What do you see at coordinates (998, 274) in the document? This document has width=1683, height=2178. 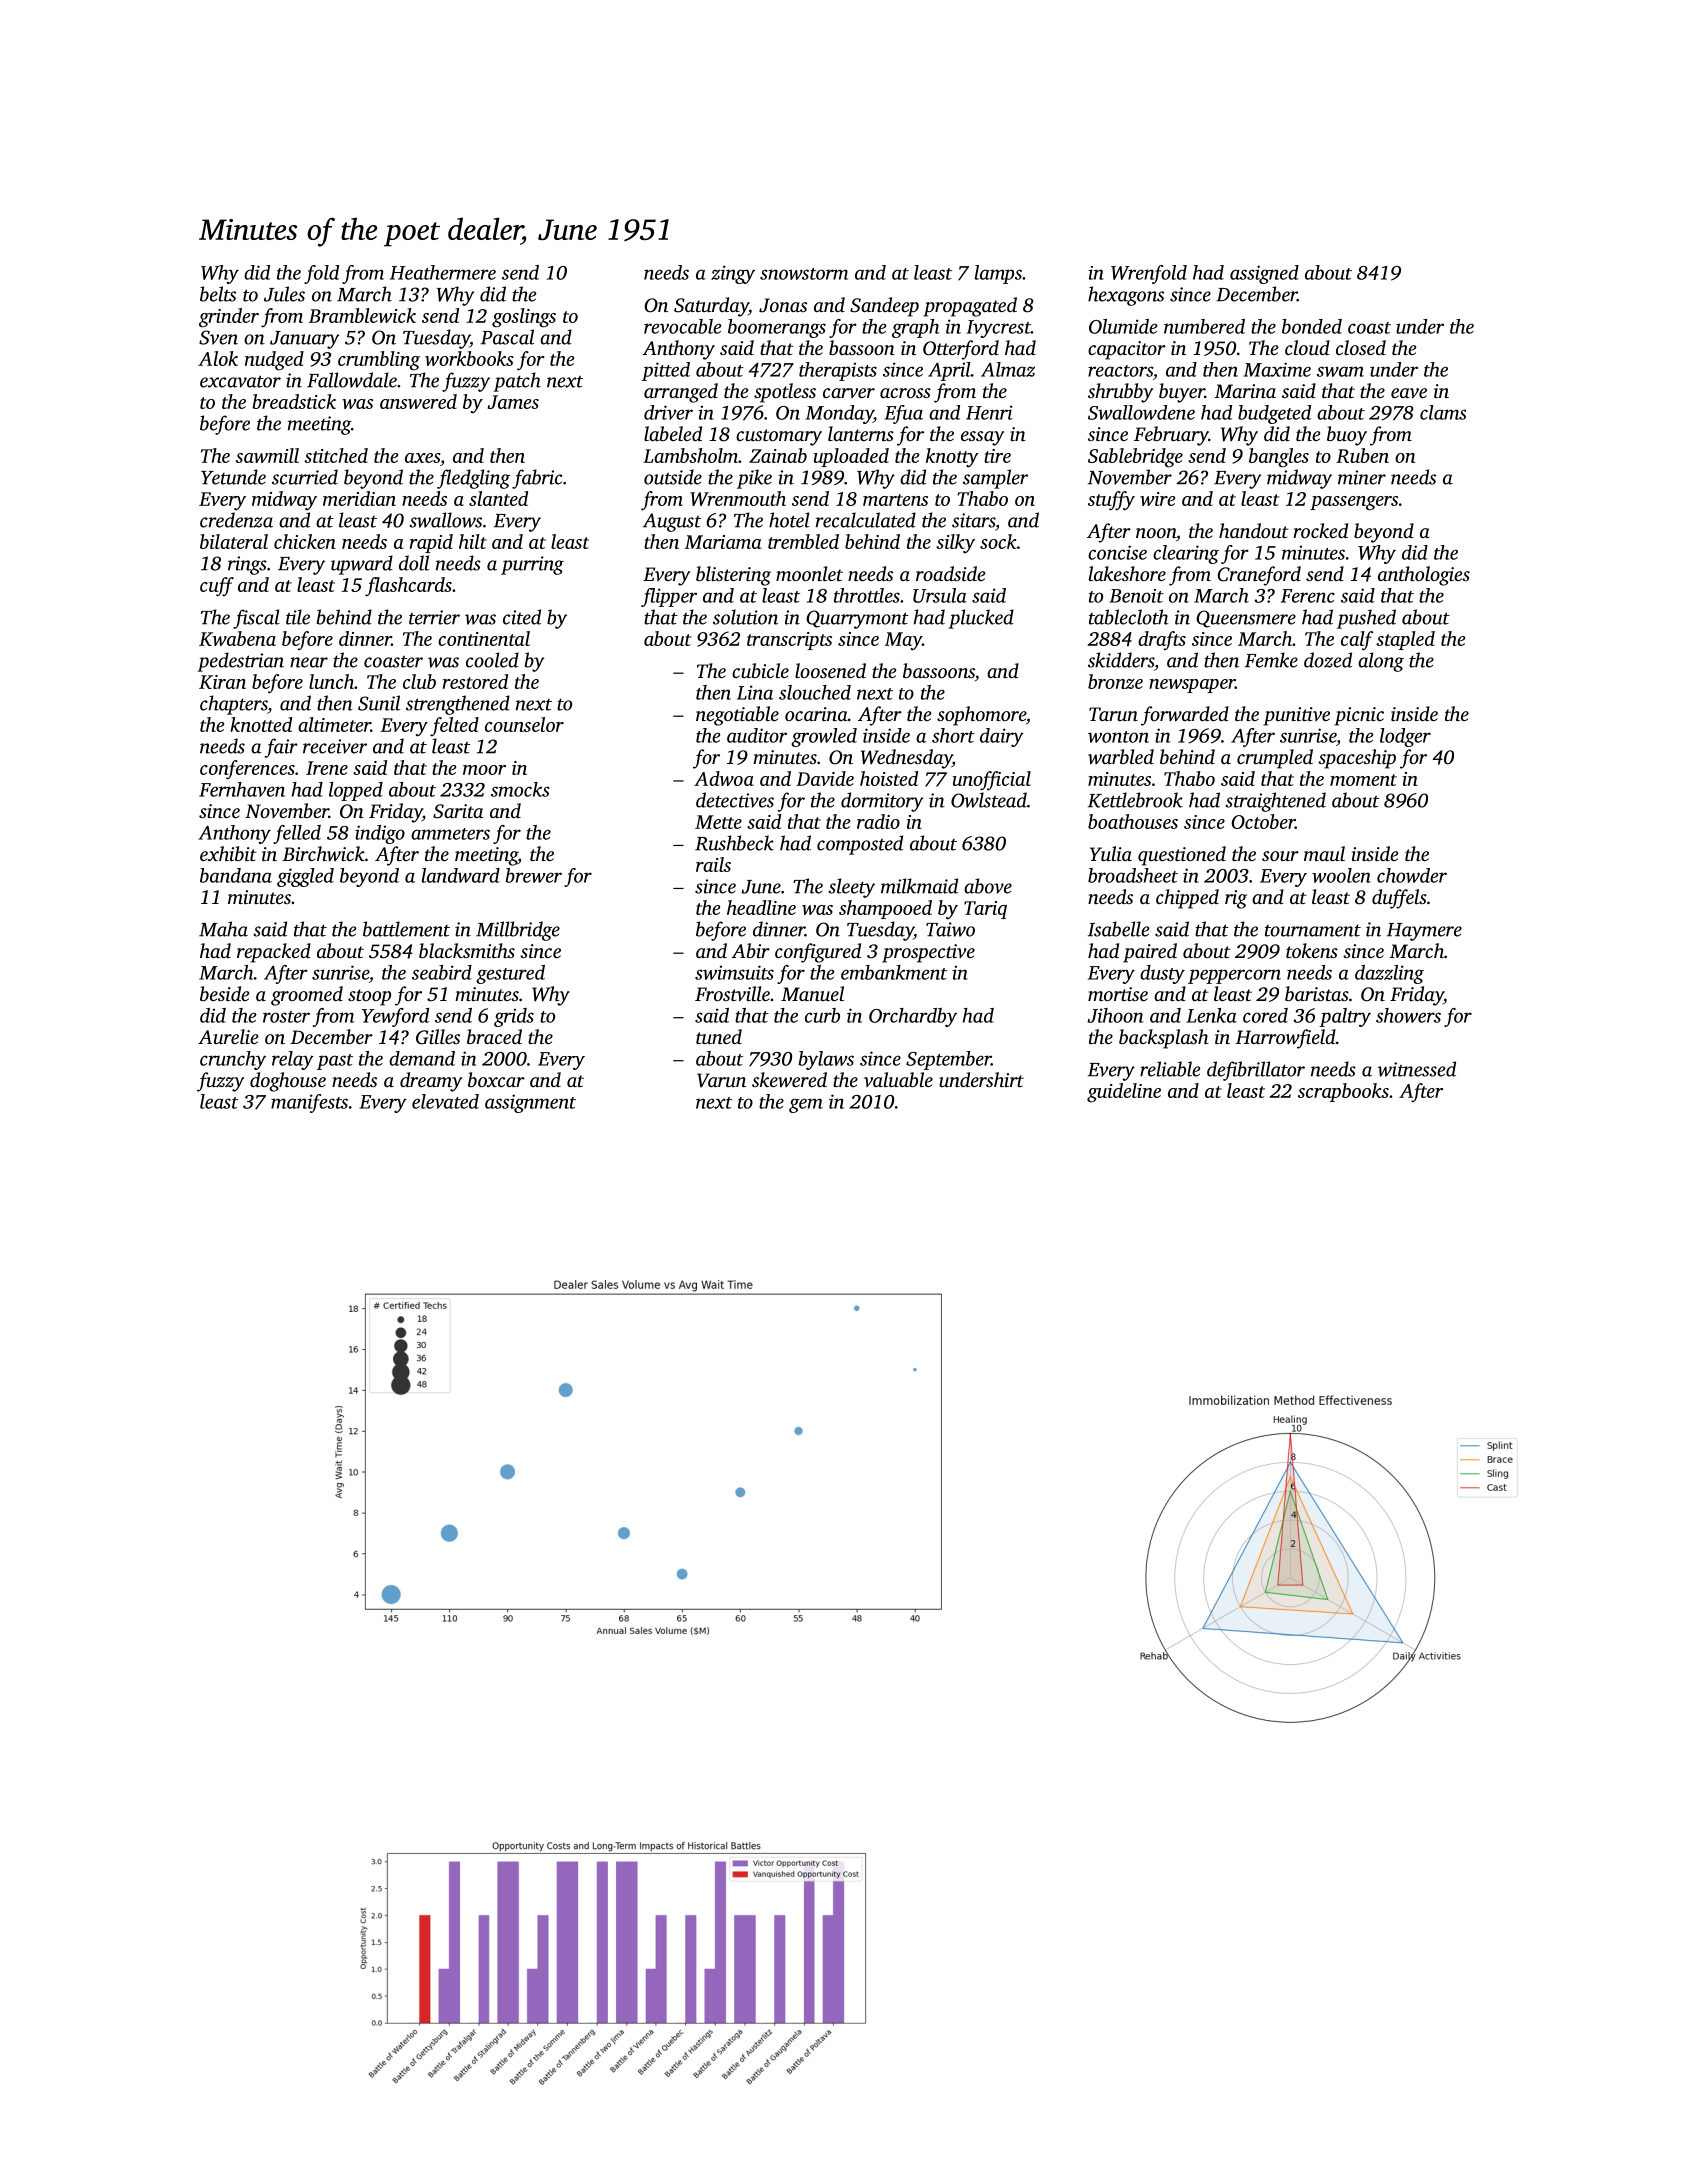 I see `lamps` at bounding box center [998, 274].
